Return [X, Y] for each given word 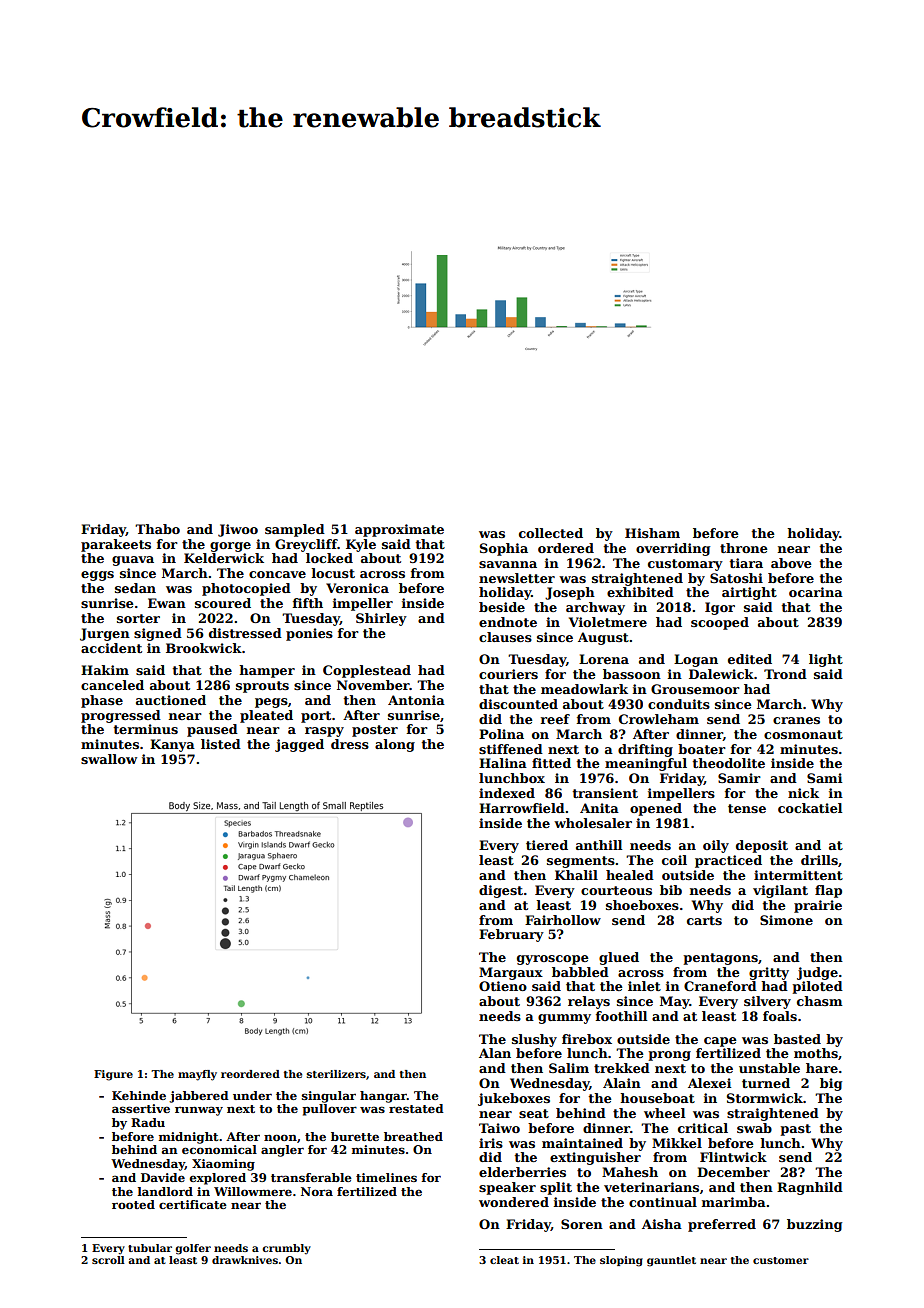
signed [158, 634]
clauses [505, 637]
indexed [507, 793]
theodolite [729, 763]
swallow [109, 759]
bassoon [632, 674]
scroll [108, 1260]
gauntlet [671, 1261]
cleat [504, 1260]
